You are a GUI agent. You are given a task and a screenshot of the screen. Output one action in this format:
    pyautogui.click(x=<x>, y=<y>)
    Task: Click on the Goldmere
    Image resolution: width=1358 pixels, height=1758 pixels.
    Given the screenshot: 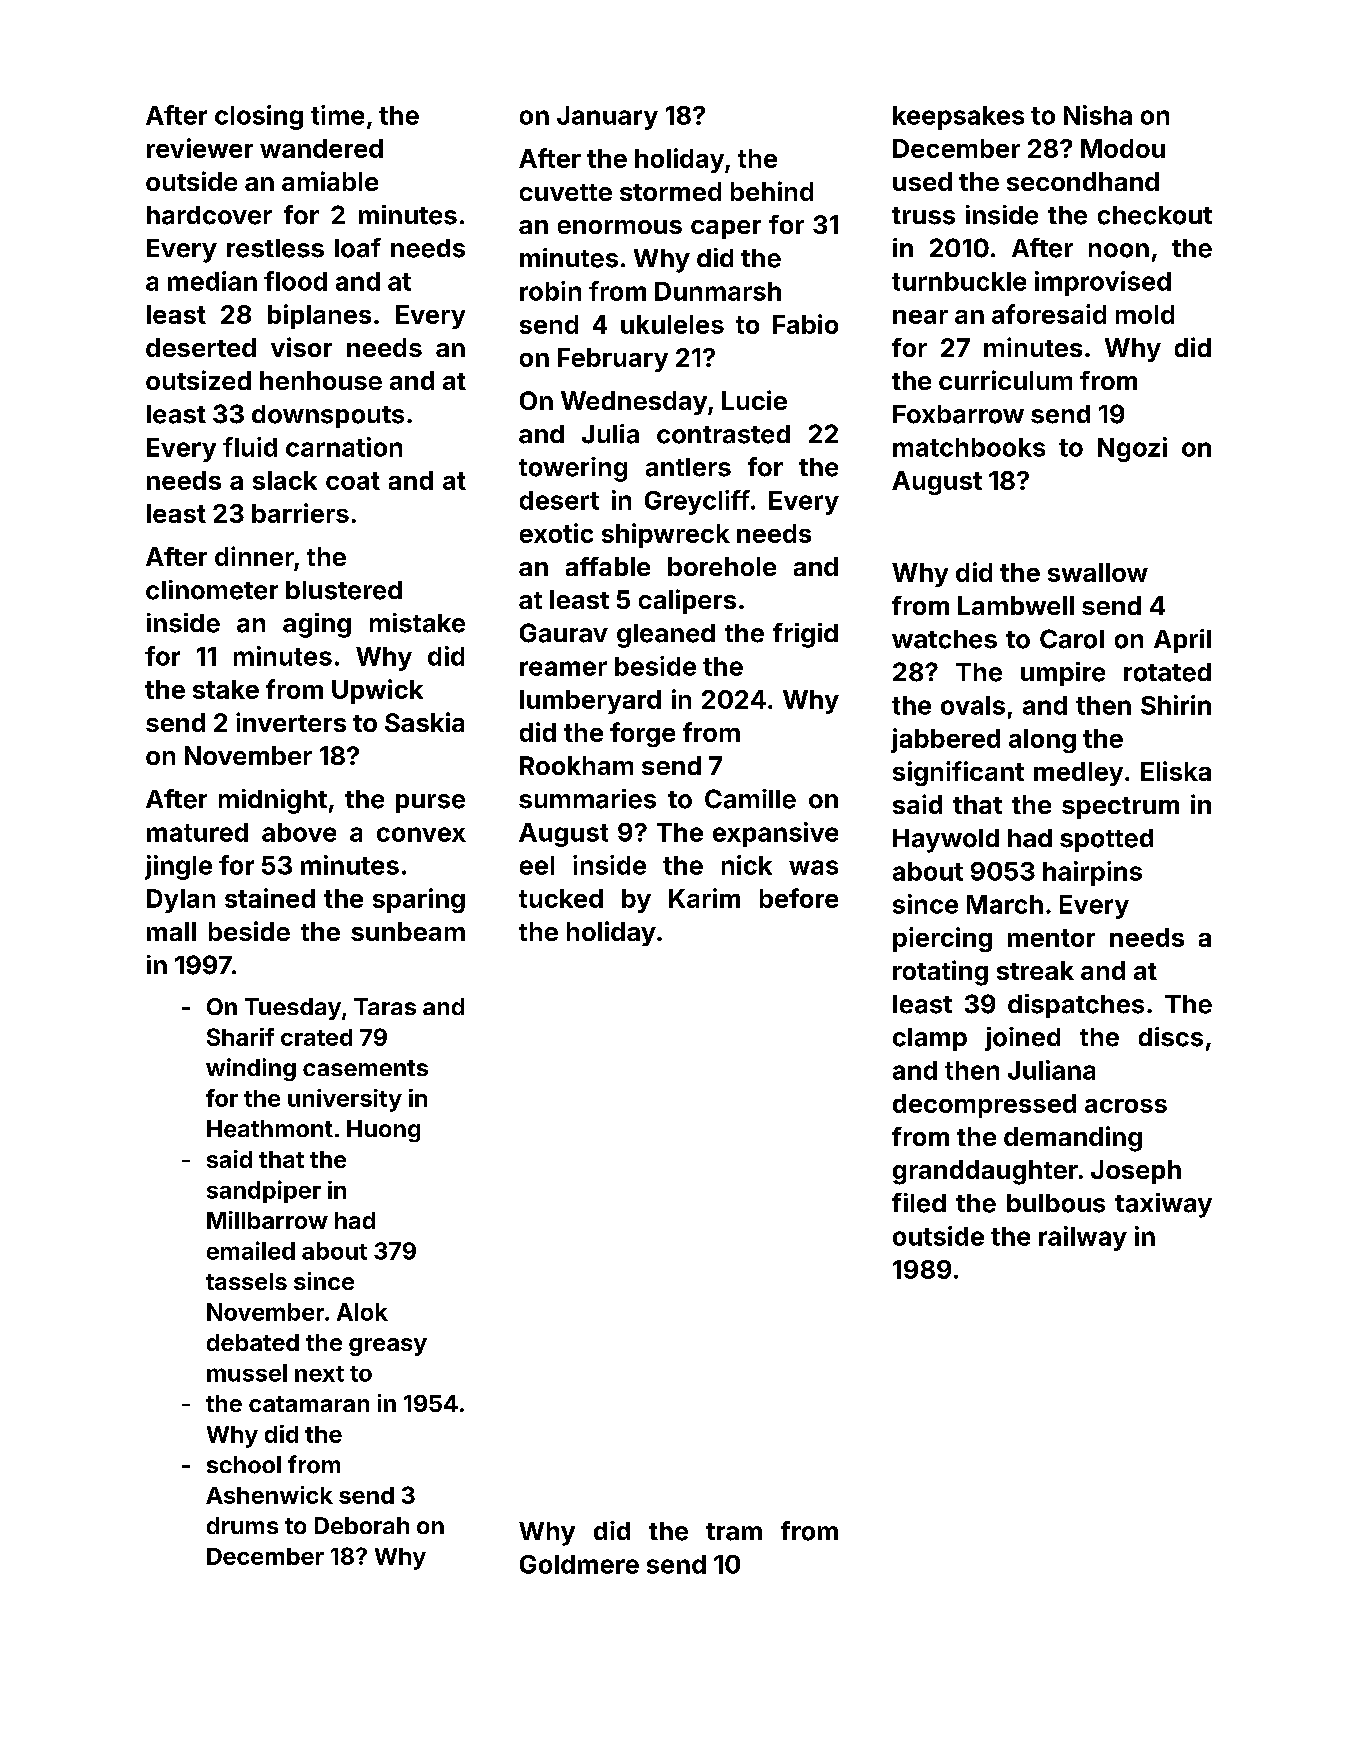 What is the action you would take?
    pyautogui.click(x=579, y=1564)
